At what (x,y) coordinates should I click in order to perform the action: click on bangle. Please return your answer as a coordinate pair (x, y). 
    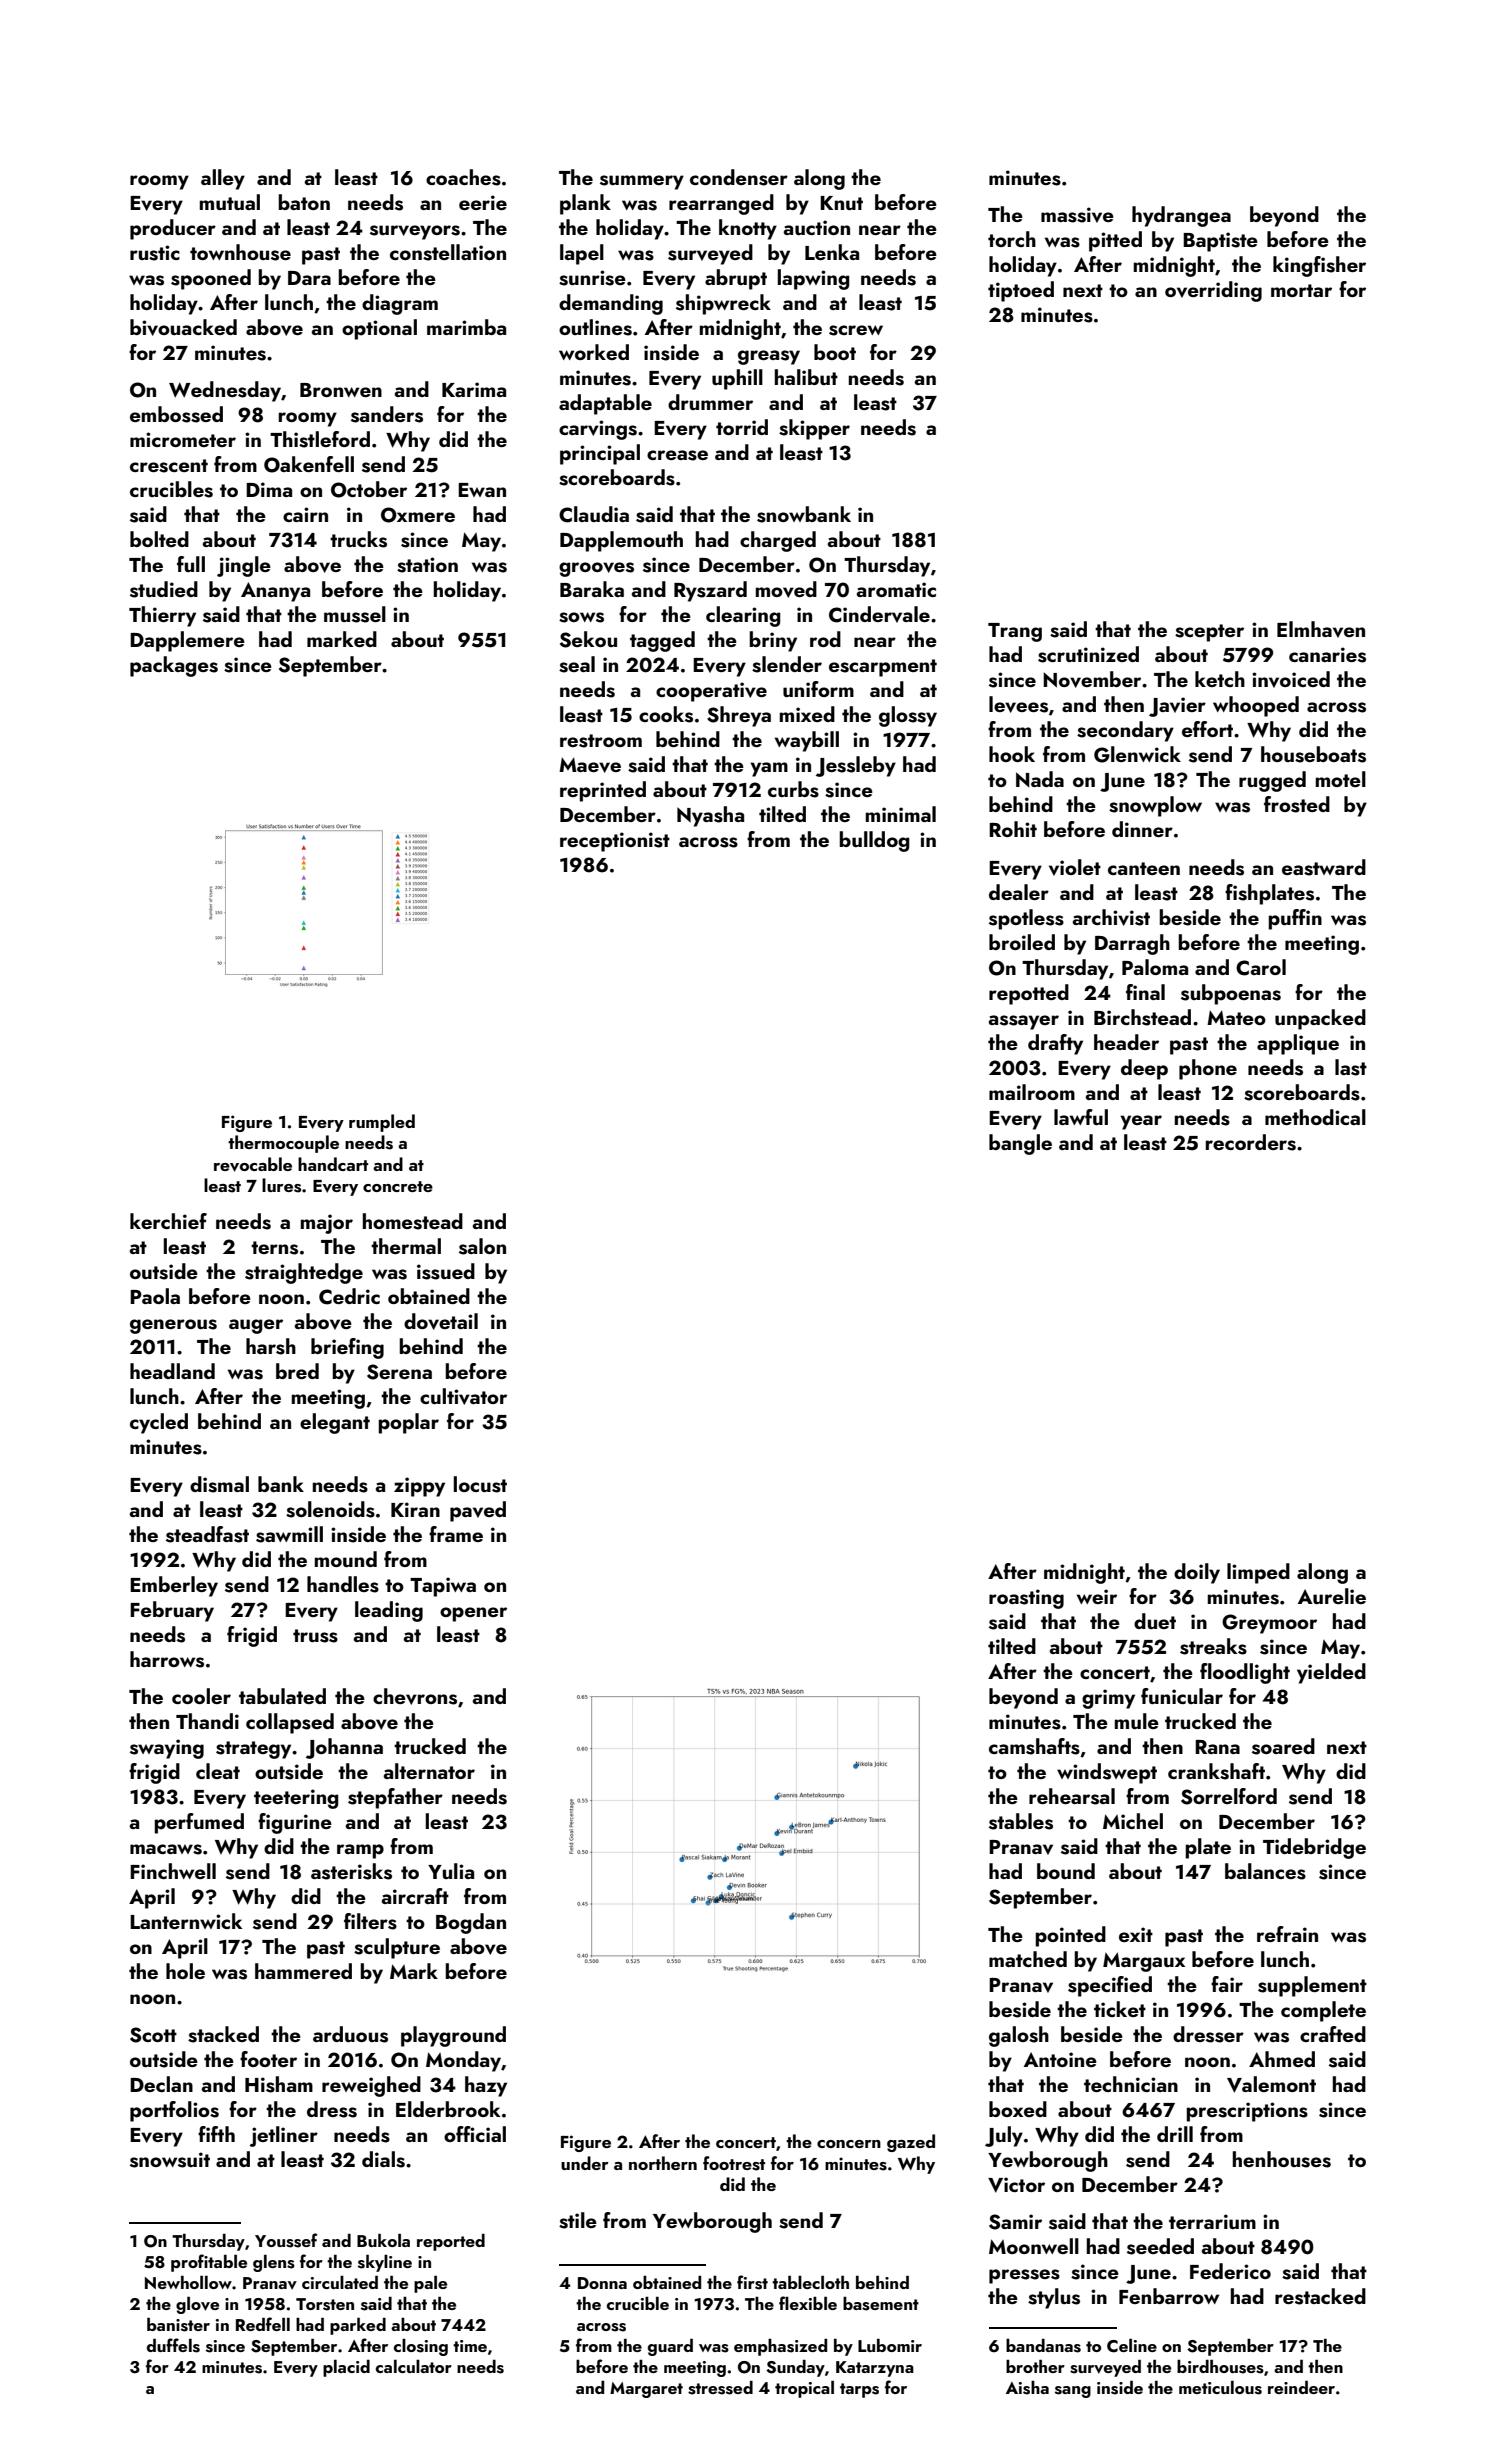
    Looking at the image, I should click on (1020, 1144).
